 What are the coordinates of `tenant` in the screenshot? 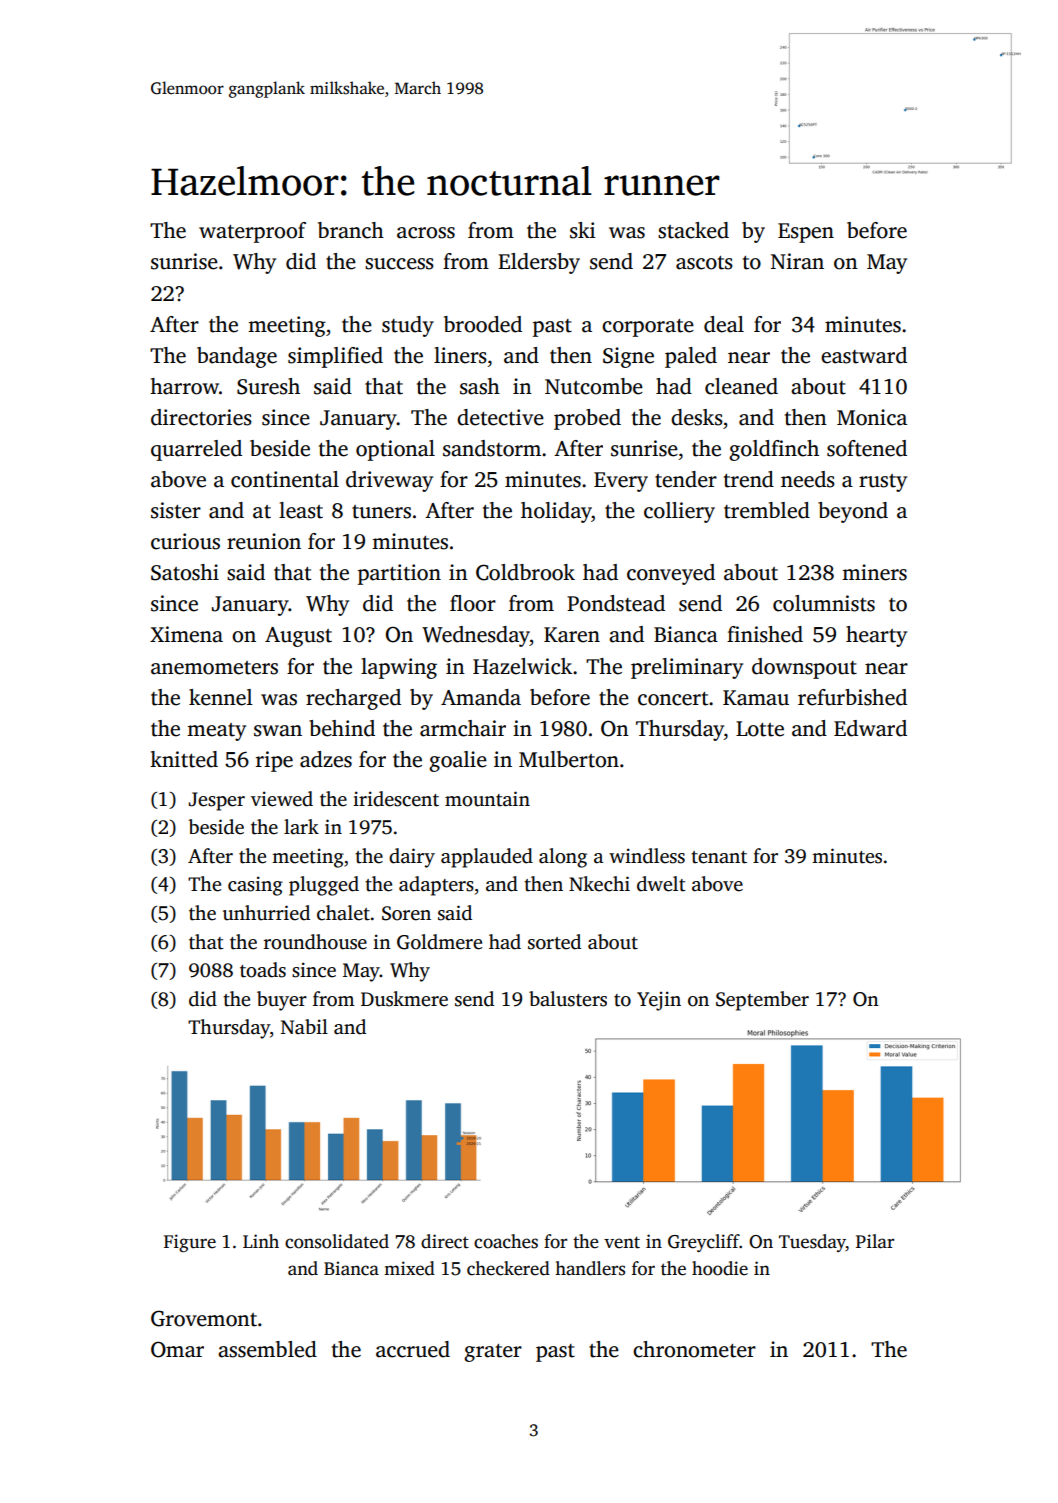 It's located at (719, 857).
